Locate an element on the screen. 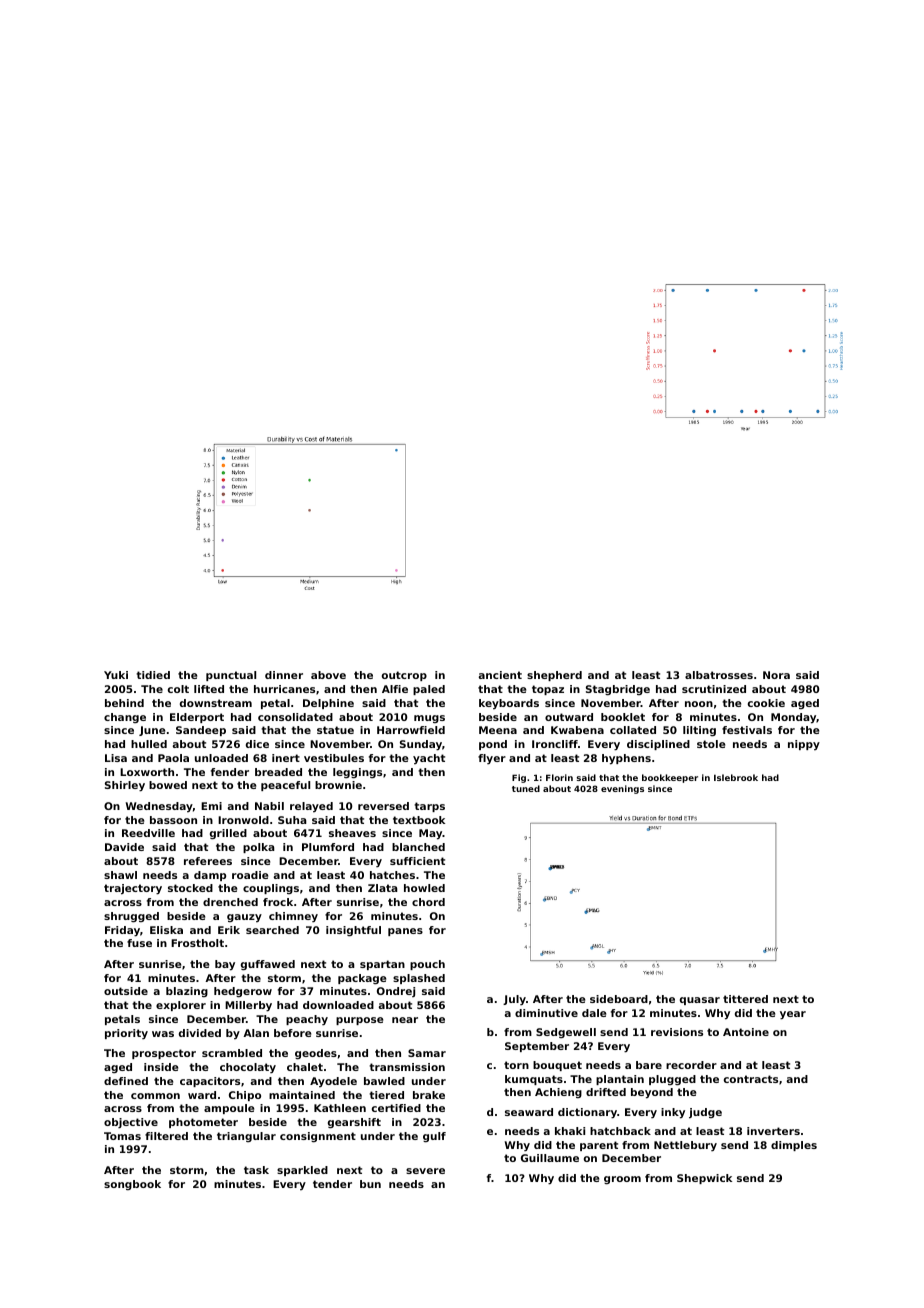  Sandeep is located at coordinates (201, 731).
